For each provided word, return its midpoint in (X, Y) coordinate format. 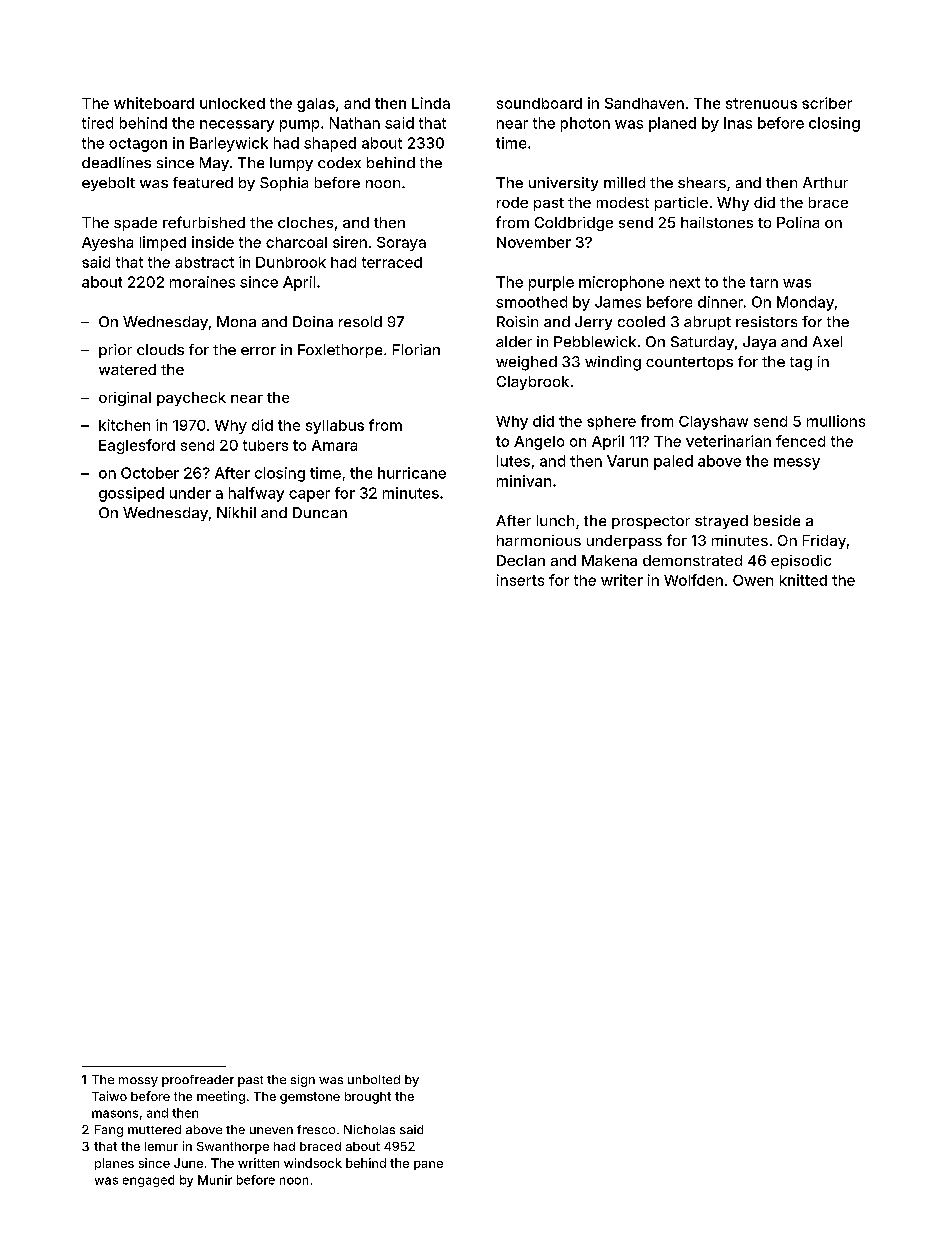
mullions (836, 421)
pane (428, 1165)
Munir (215, 1180)
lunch (555, 520)
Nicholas (369, 1129)
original (125, 399)
